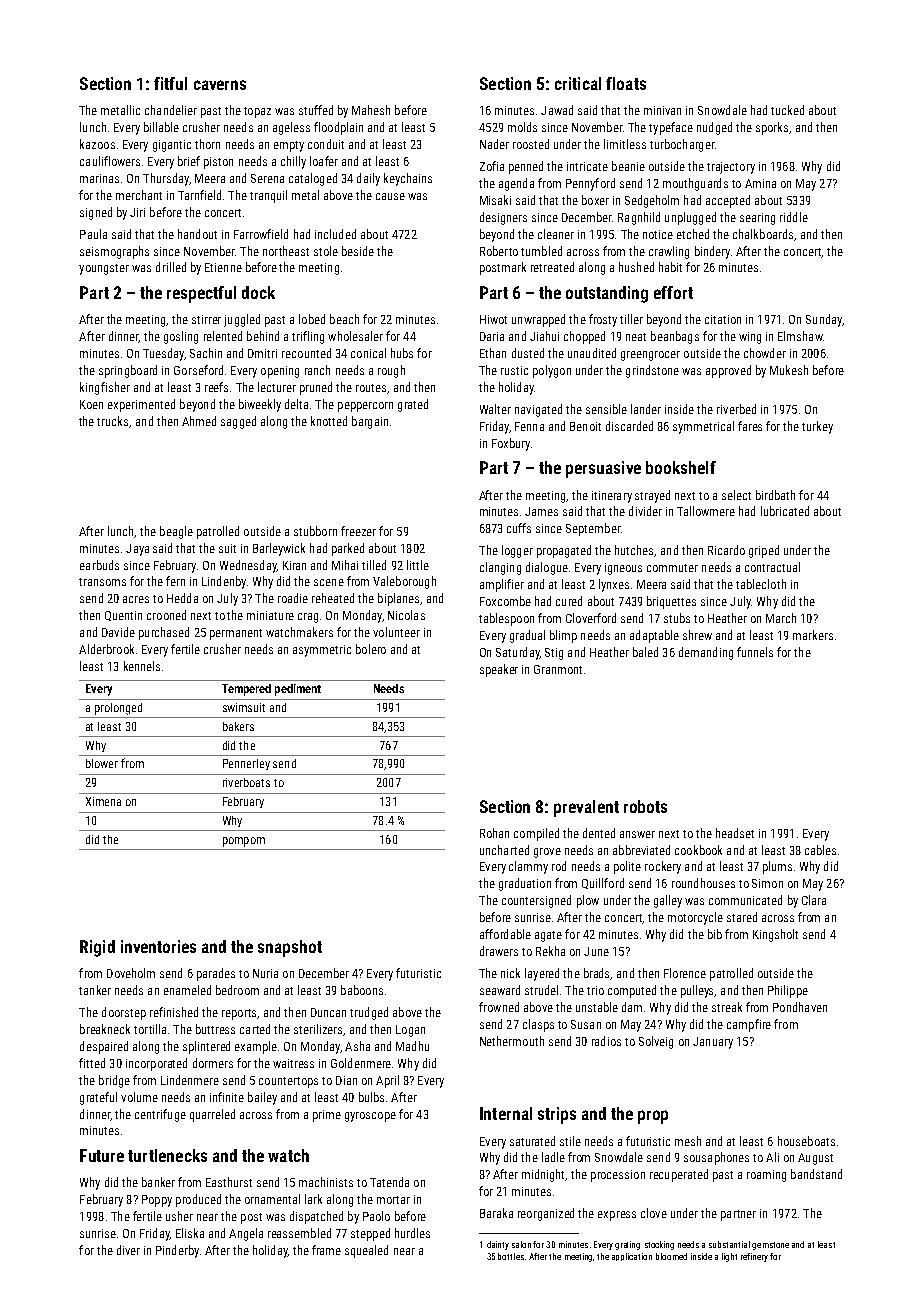  What do you see at coordinates (408, 179) in the document?
I see `keychains` at bounding box center [408, 179].
